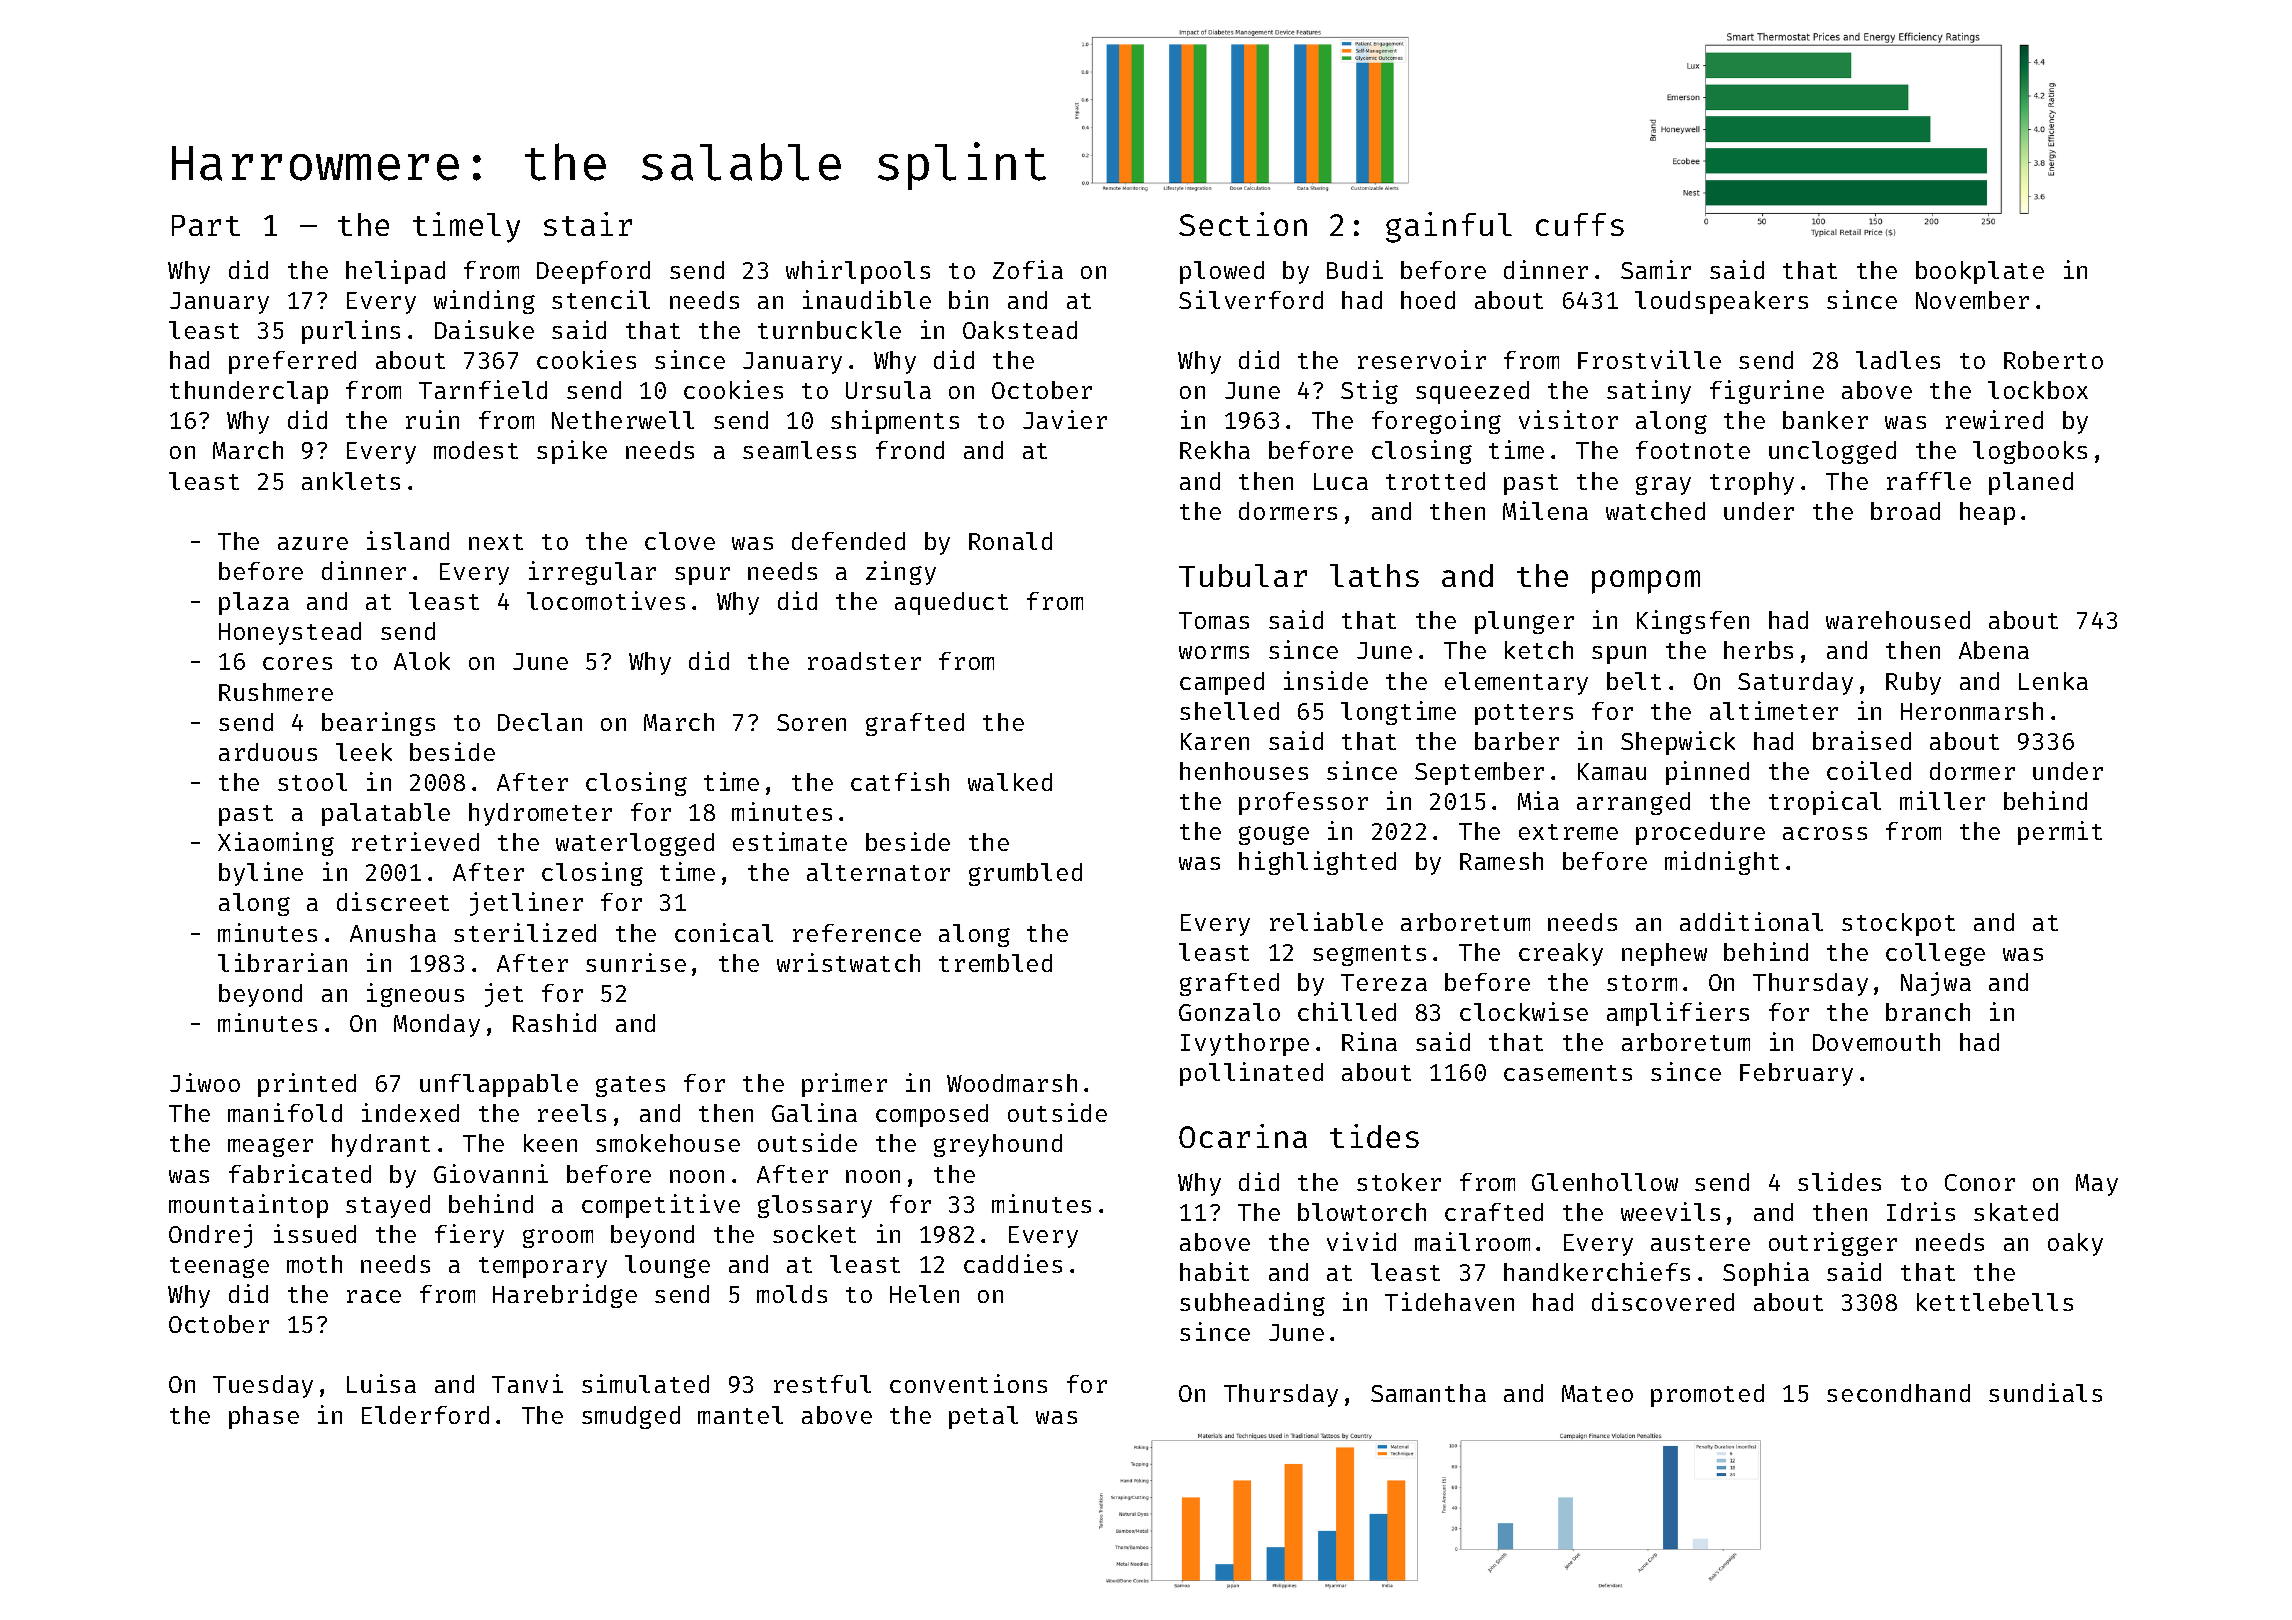 The height and width of the image is (1620, 2292). Describe the element at coordinates (668, 1143) in the image. I see `smokehouse` at that location.
